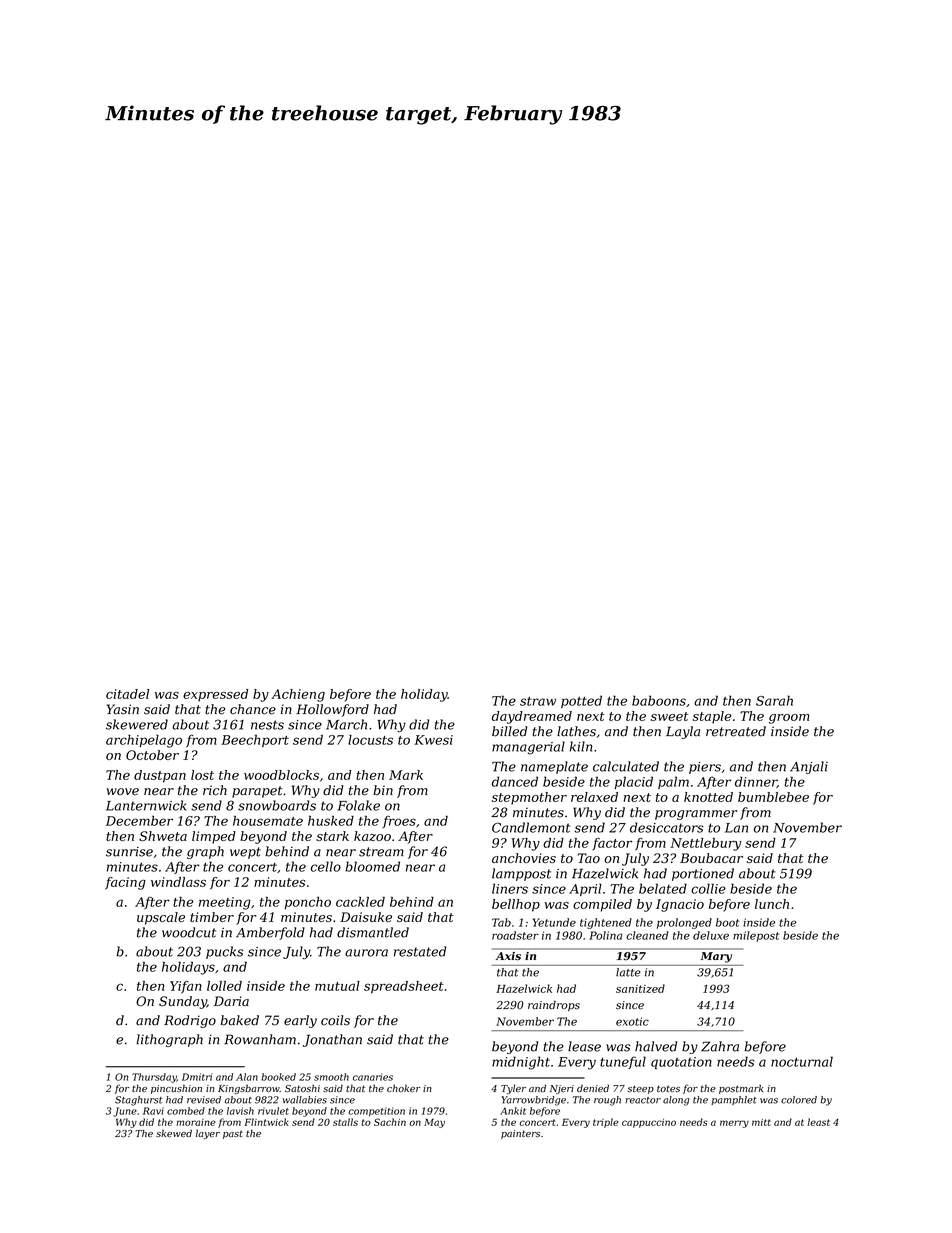 This screenshot has width=952, height=1233. What do you see at coordinates (308, 903) in the screenshot?
I see `poncho` at bounding box center [308, 903].
